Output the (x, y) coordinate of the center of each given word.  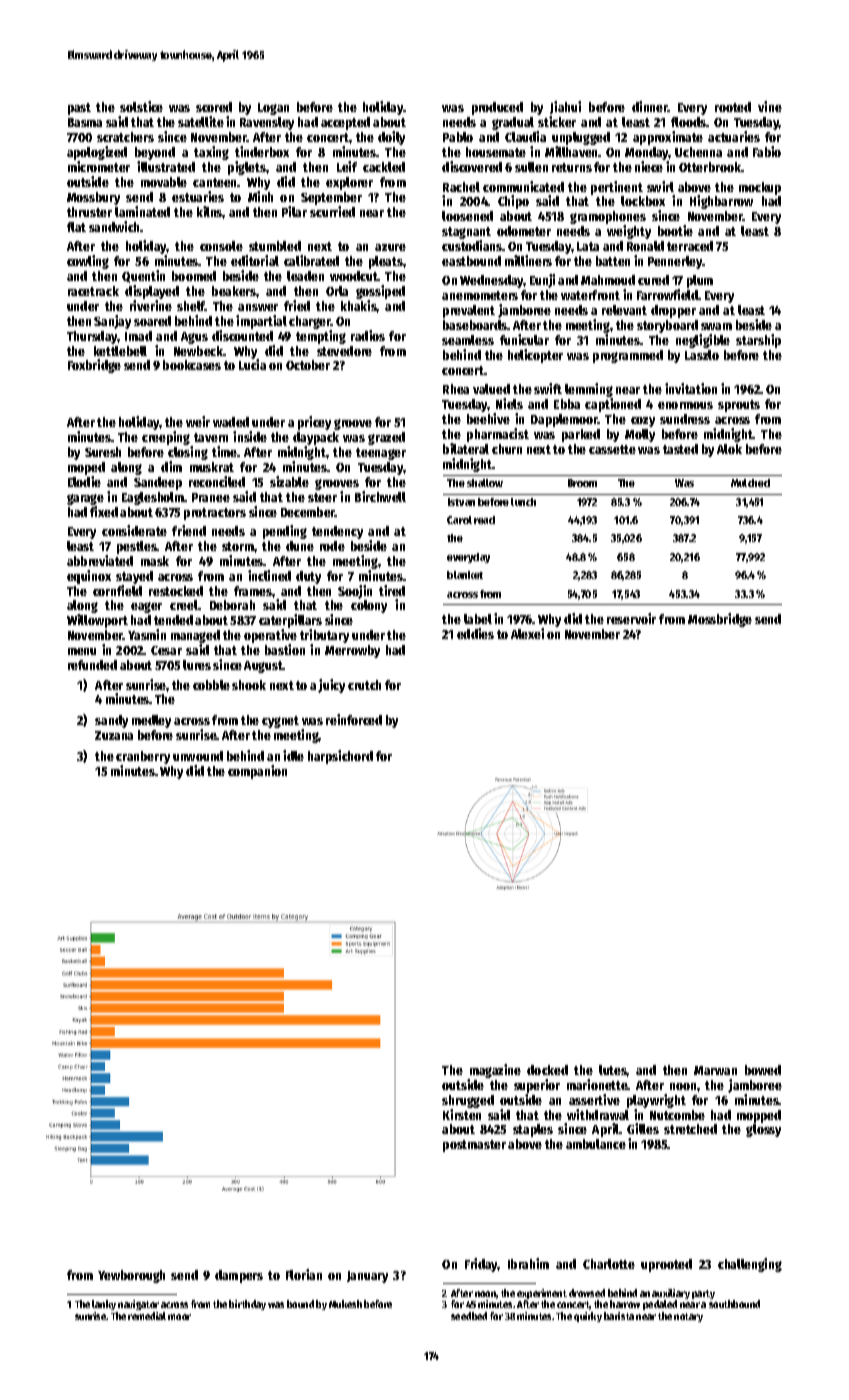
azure (390, 247)
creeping (166, 438)
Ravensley (267, 123)
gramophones (608, 217)
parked (581, 435)
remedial (147, 1316)
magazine (495, 1071)
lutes (613, 1070)
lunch (523, 502)
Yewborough (131, 1276)
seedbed (469, 1316)
